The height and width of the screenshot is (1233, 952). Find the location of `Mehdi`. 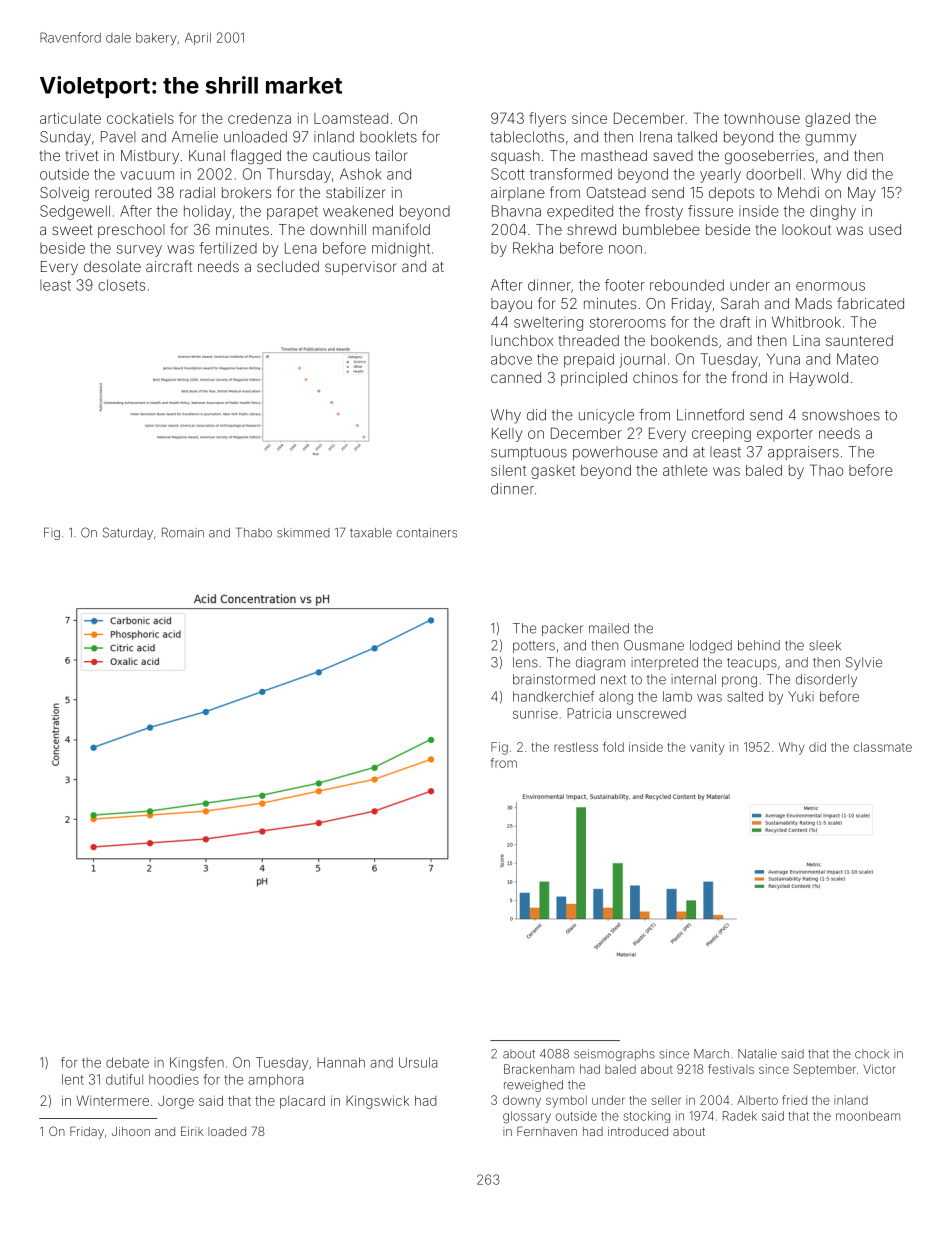

Mehdi is located at coordinates (798, 192).
